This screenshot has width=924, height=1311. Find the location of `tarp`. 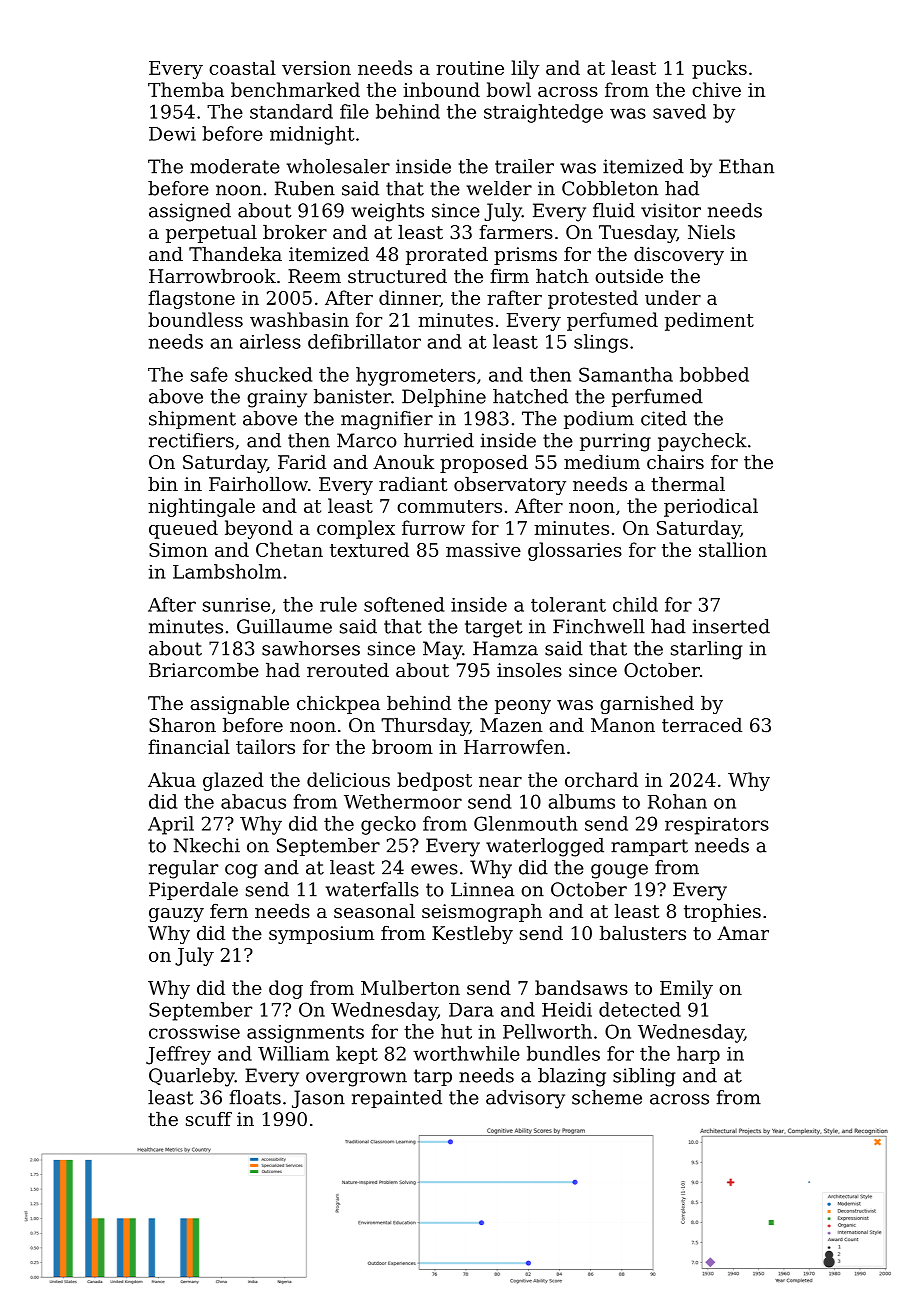

tarp is located at coordinates (433, 1077).
